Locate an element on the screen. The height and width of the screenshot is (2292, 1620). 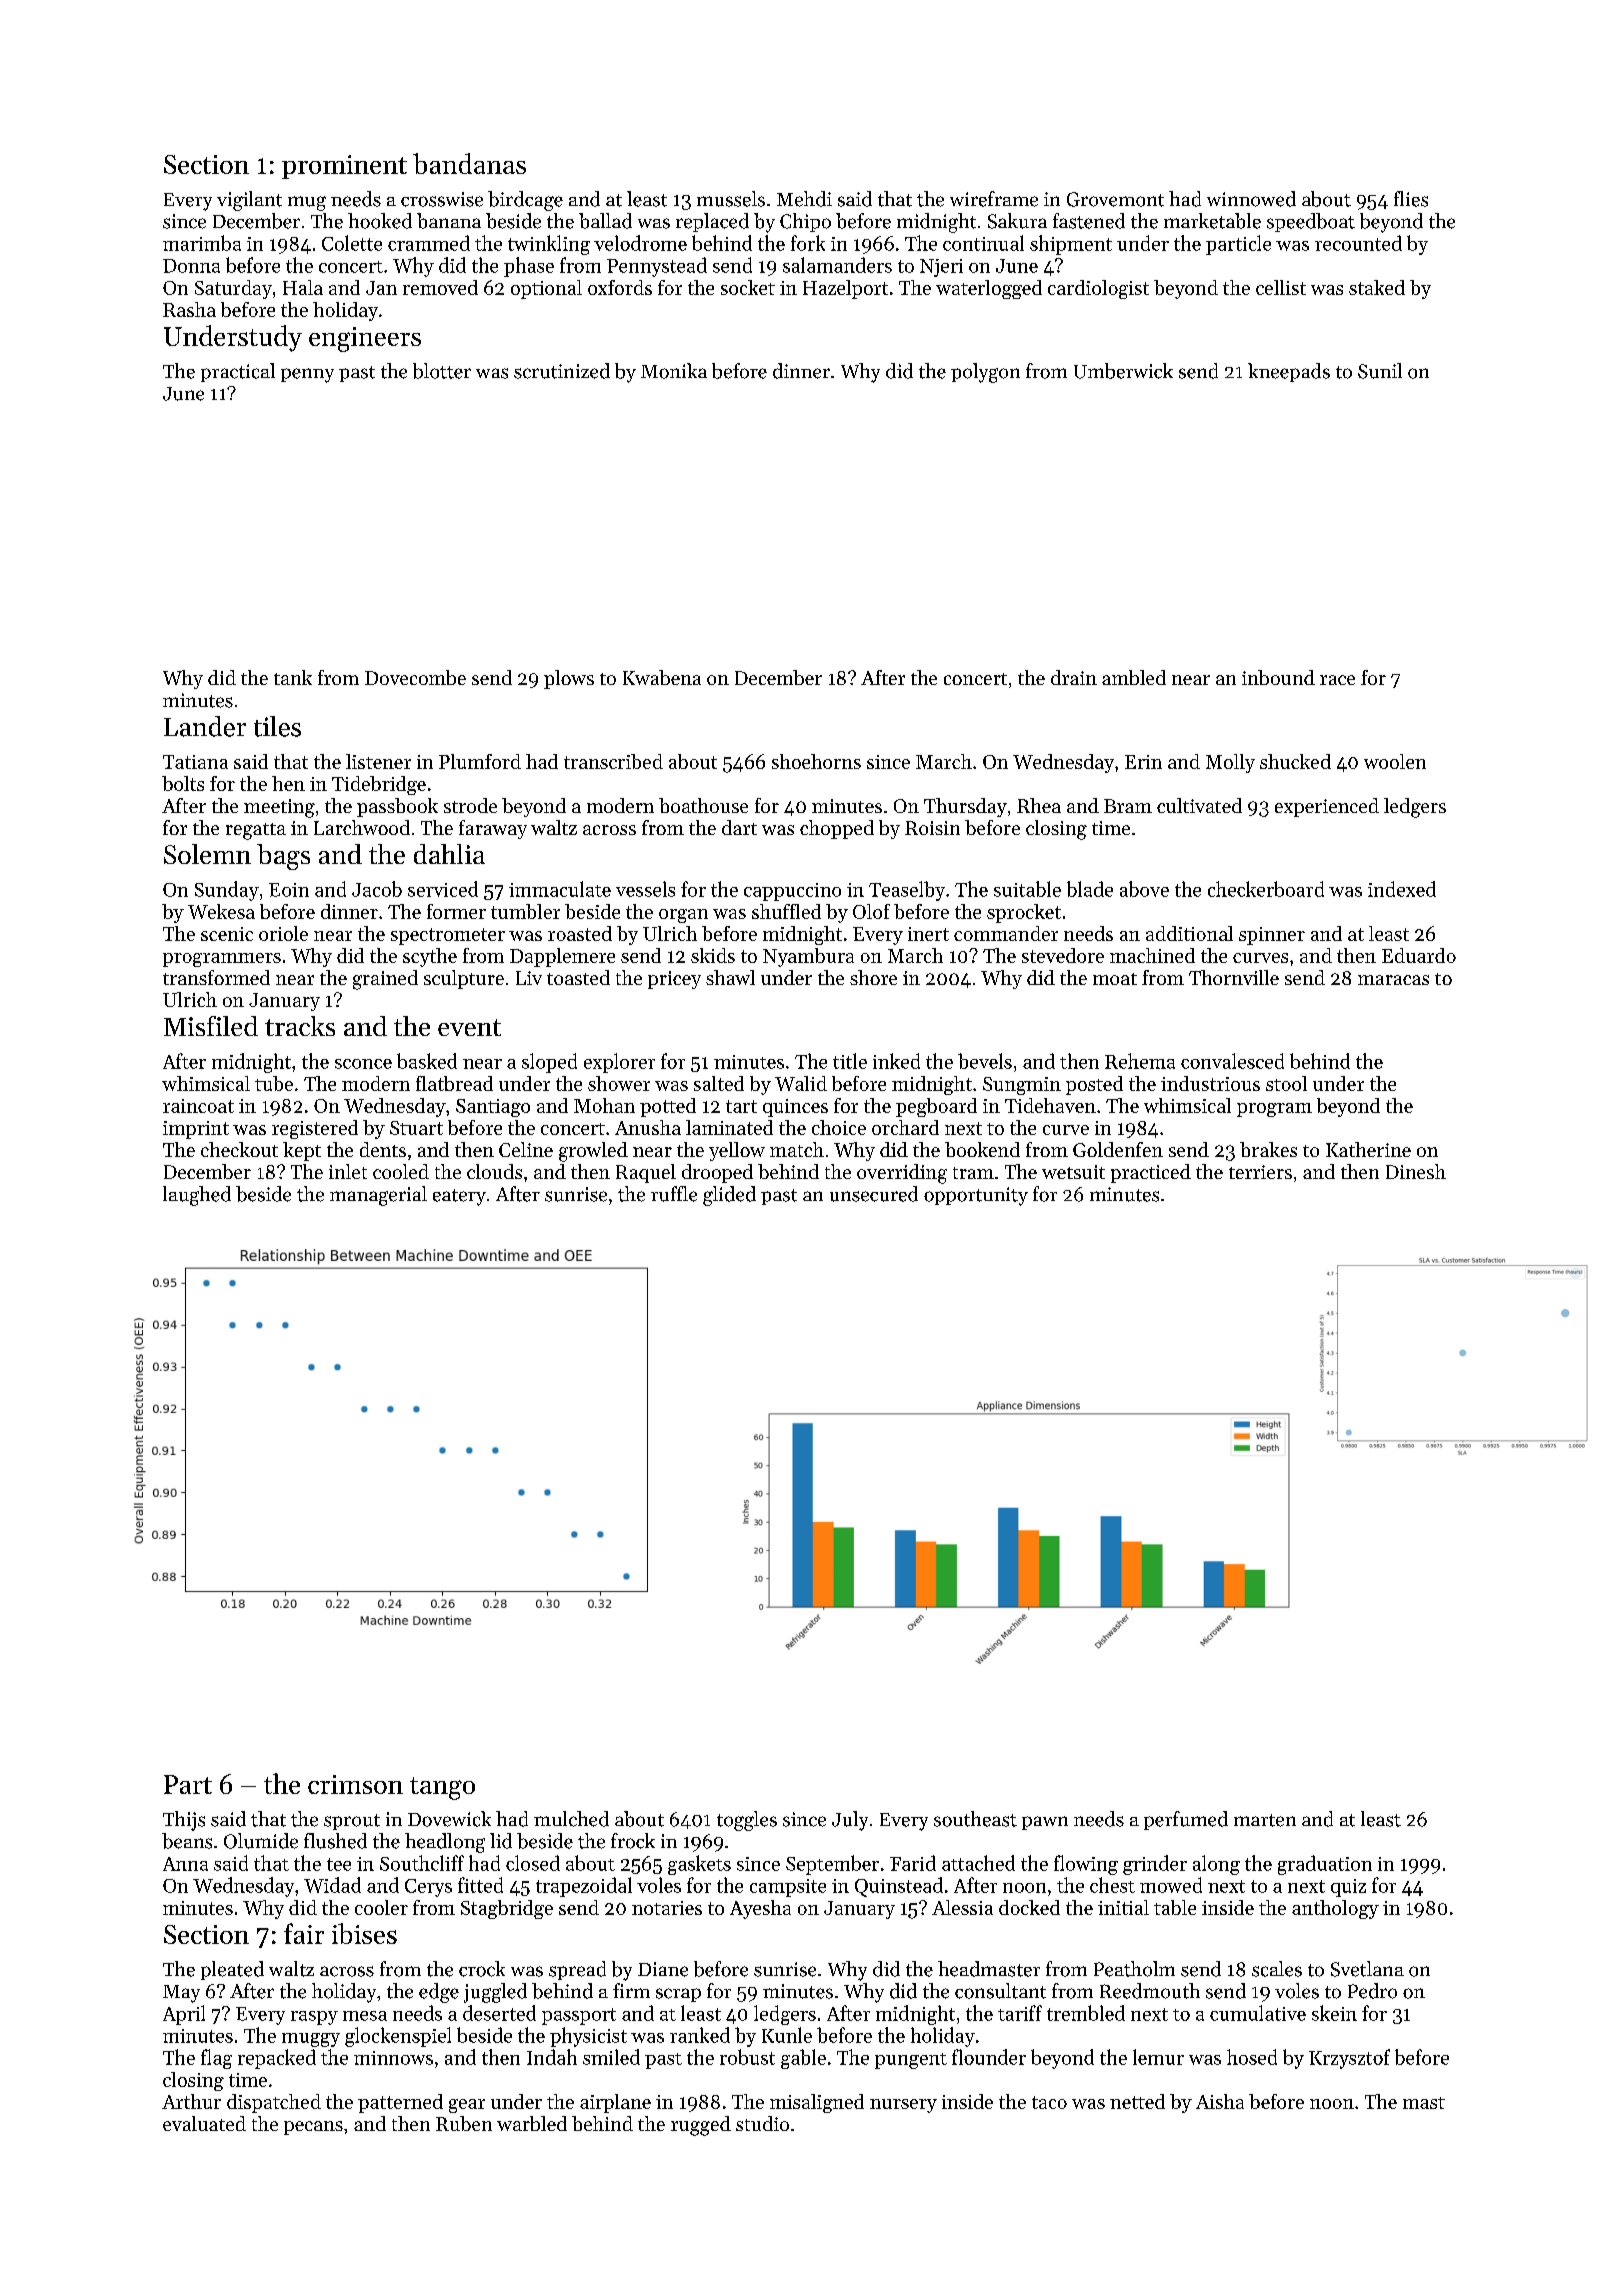
laughed is located at coordinates (197, 1196).
